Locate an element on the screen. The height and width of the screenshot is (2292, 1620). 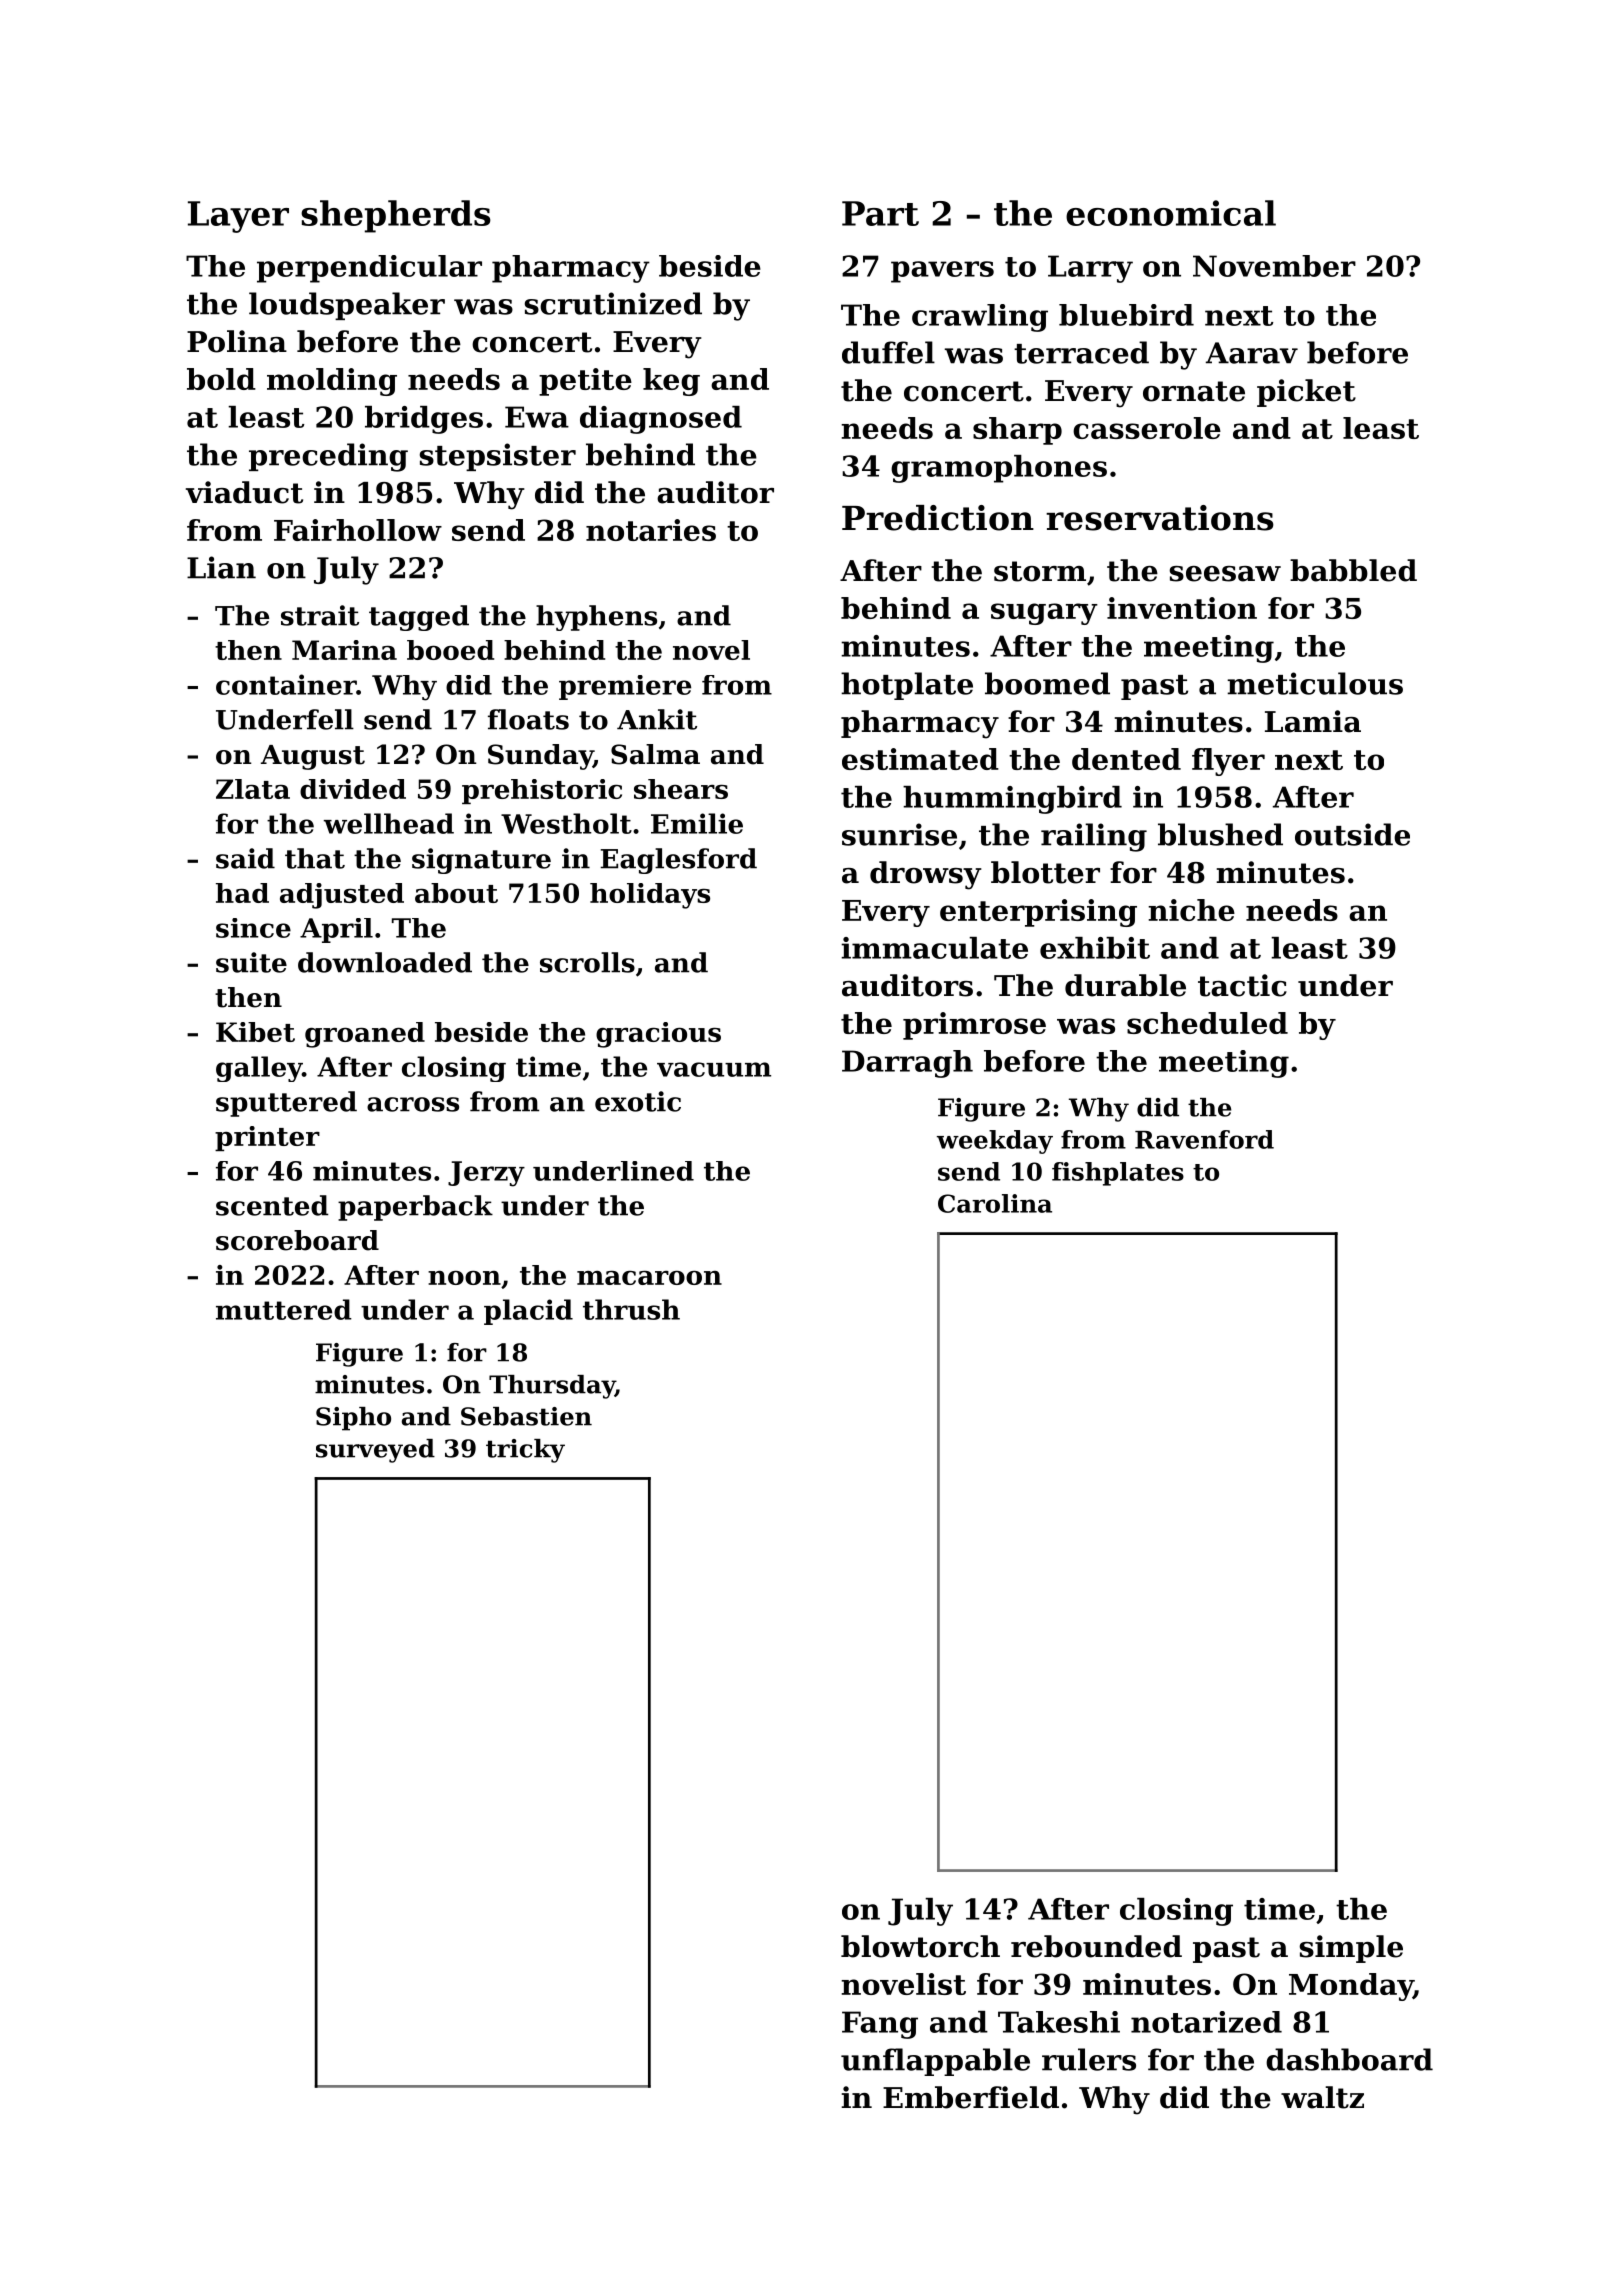
macaroon is located at coordinates (649, 1278).
